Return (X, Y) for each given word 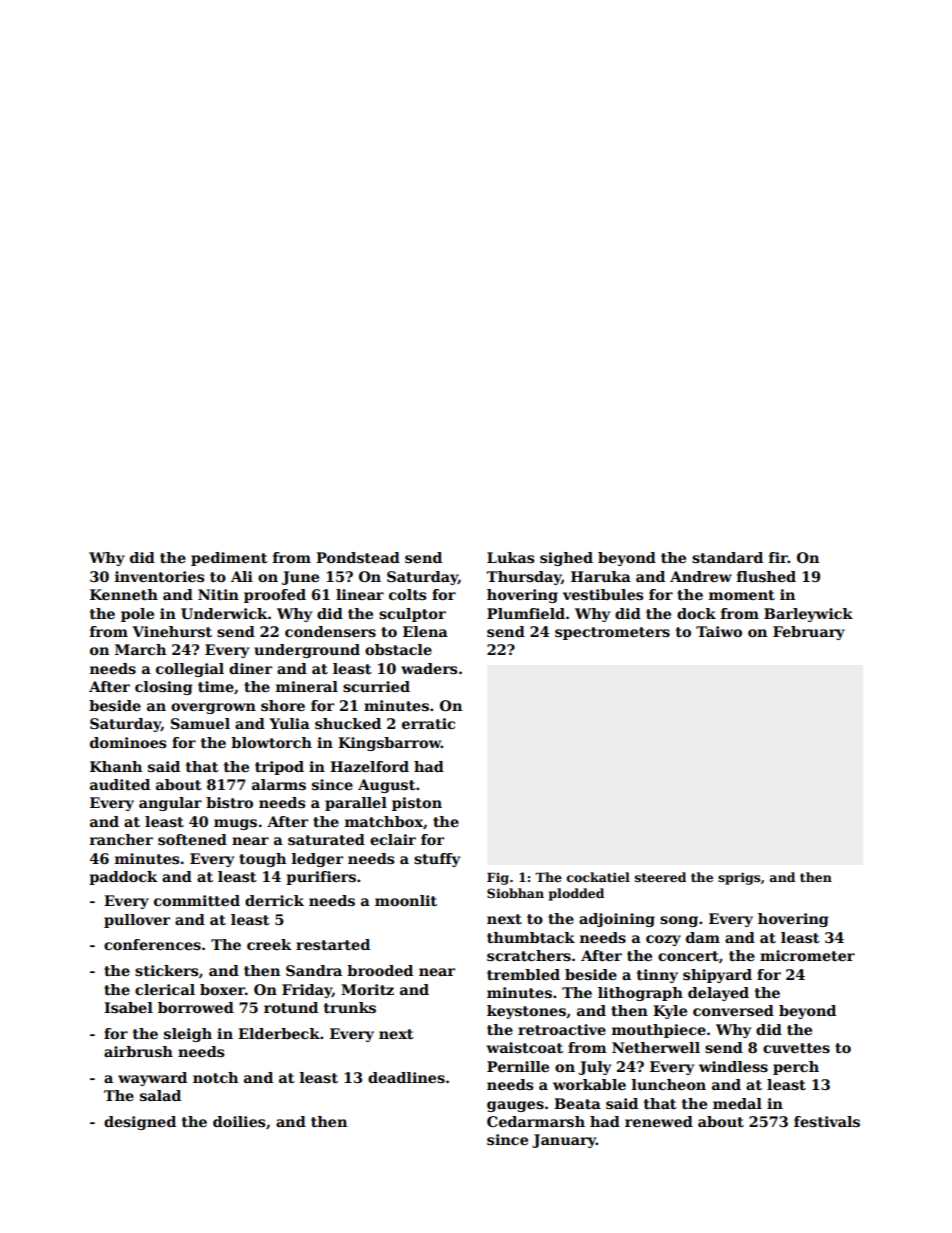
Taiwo (719, 631)
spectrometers (612, 633)
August (387, 786)
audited (120, 784)
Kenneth (124, 594)
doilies (239, 1121)
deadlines (406, 1077)
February (809, 633)
